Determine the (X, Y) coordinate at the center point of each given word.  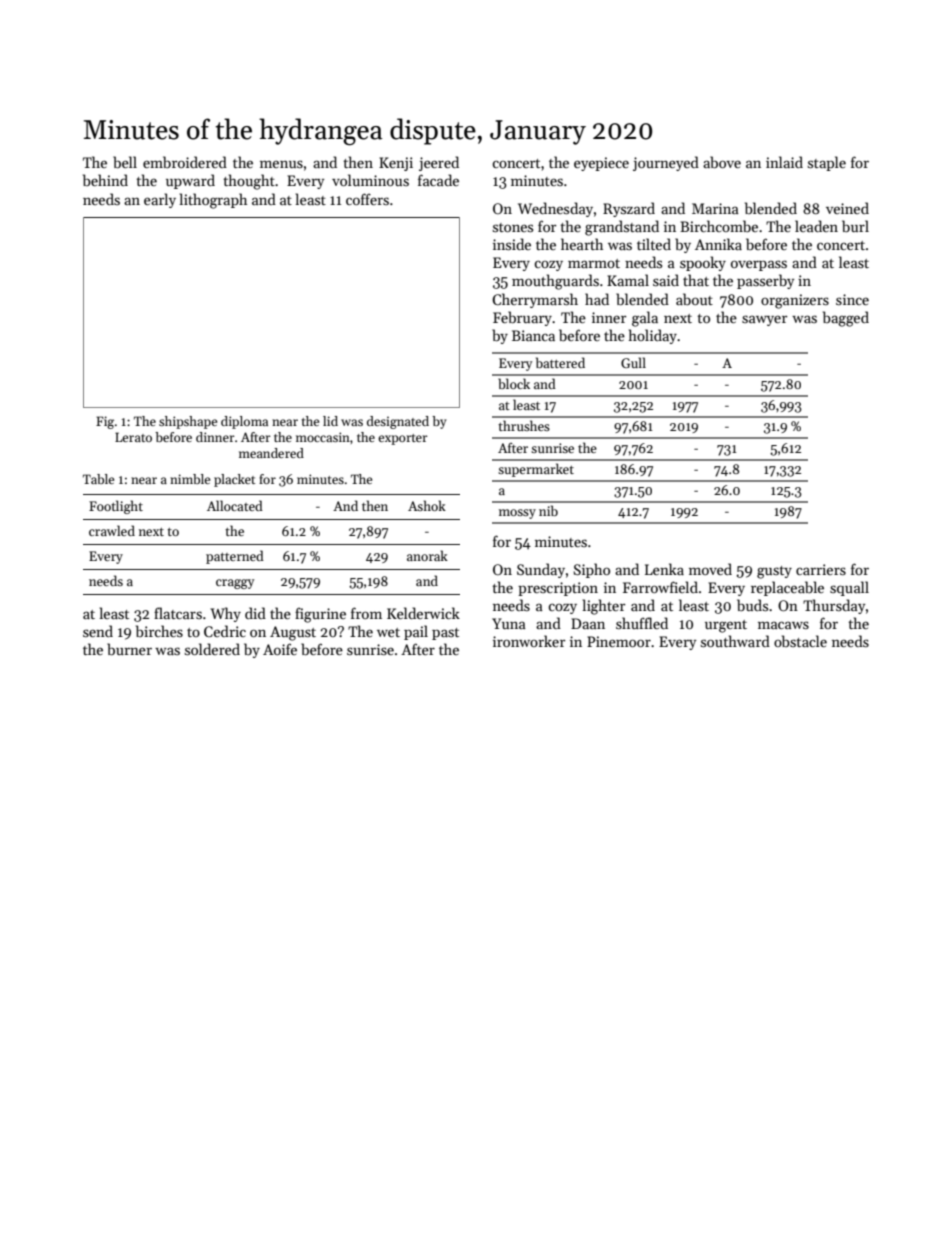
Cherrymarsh (535, 300)
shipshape (188, 422)
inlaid (784, 162)
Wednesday (555, 209)
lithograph (213, 201)
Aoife (280, 649)
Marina (715, 208)
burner (129, 649)
